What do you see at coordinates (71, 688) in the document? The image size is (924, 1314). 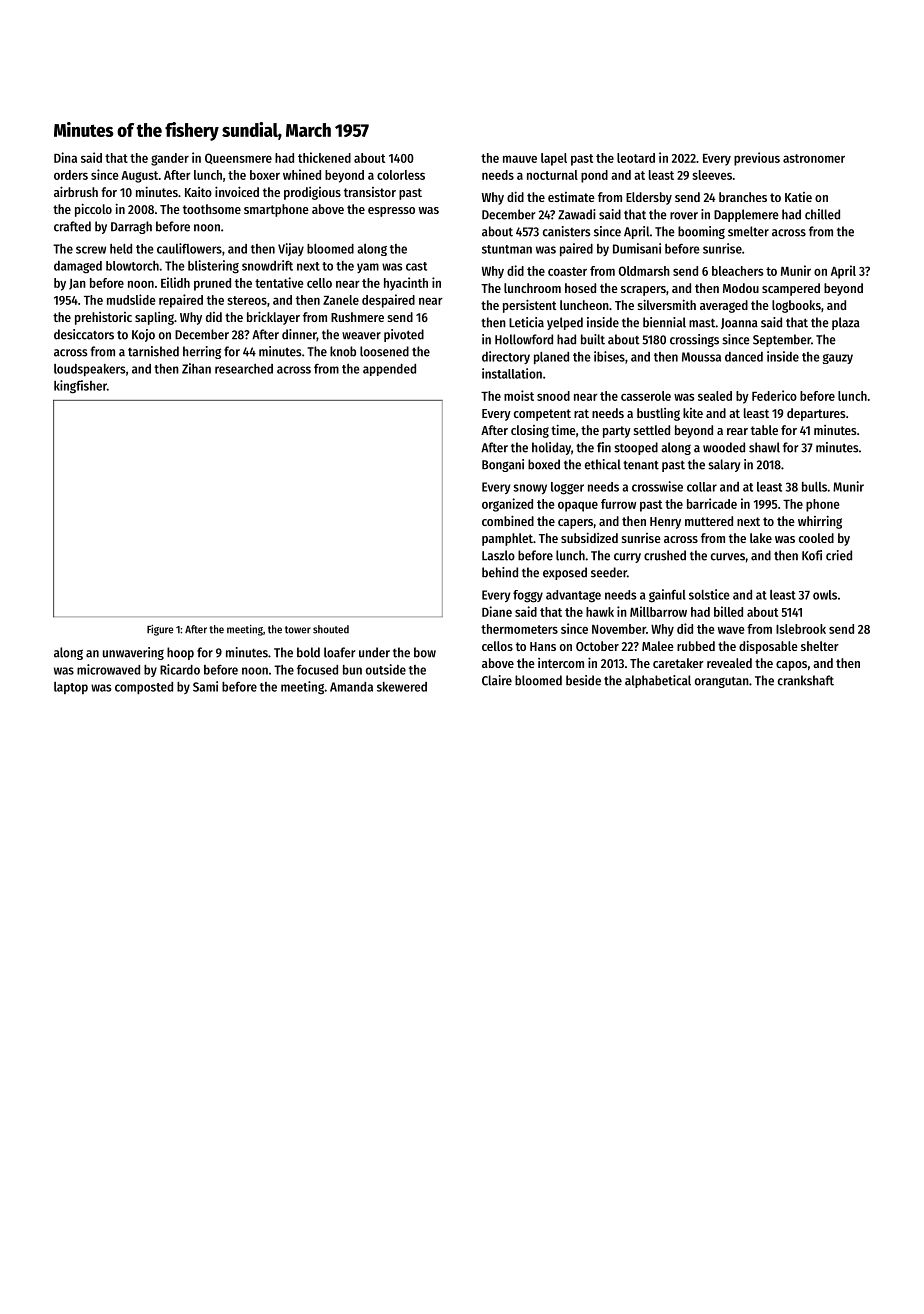 I see `laptop` at bounding box center [71, 688].
